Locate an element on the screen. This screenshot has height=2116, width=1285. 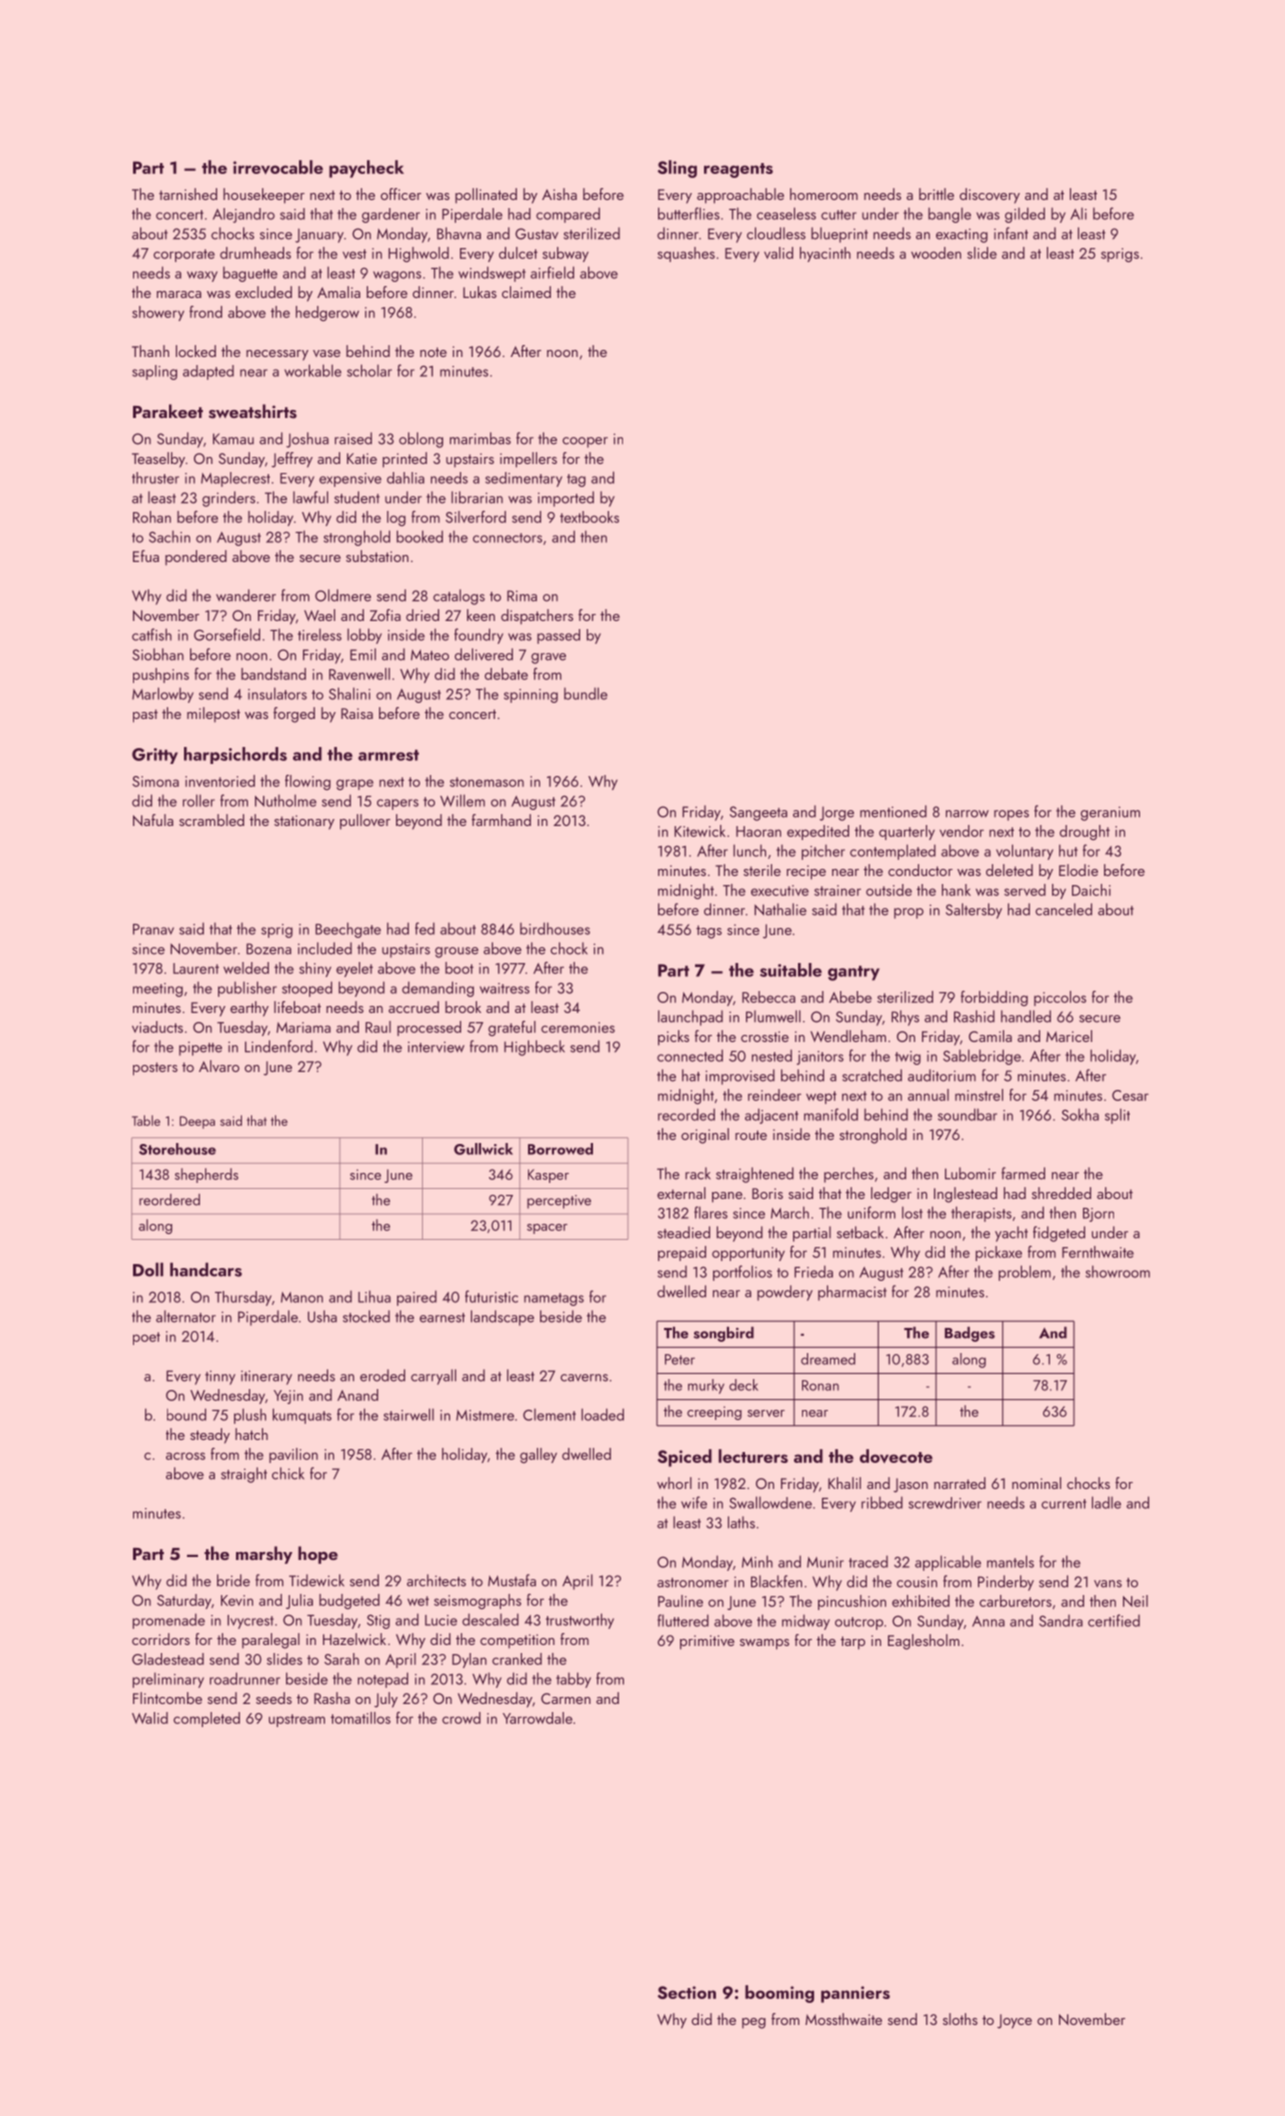
subway is located at coordinates (565, 254).
